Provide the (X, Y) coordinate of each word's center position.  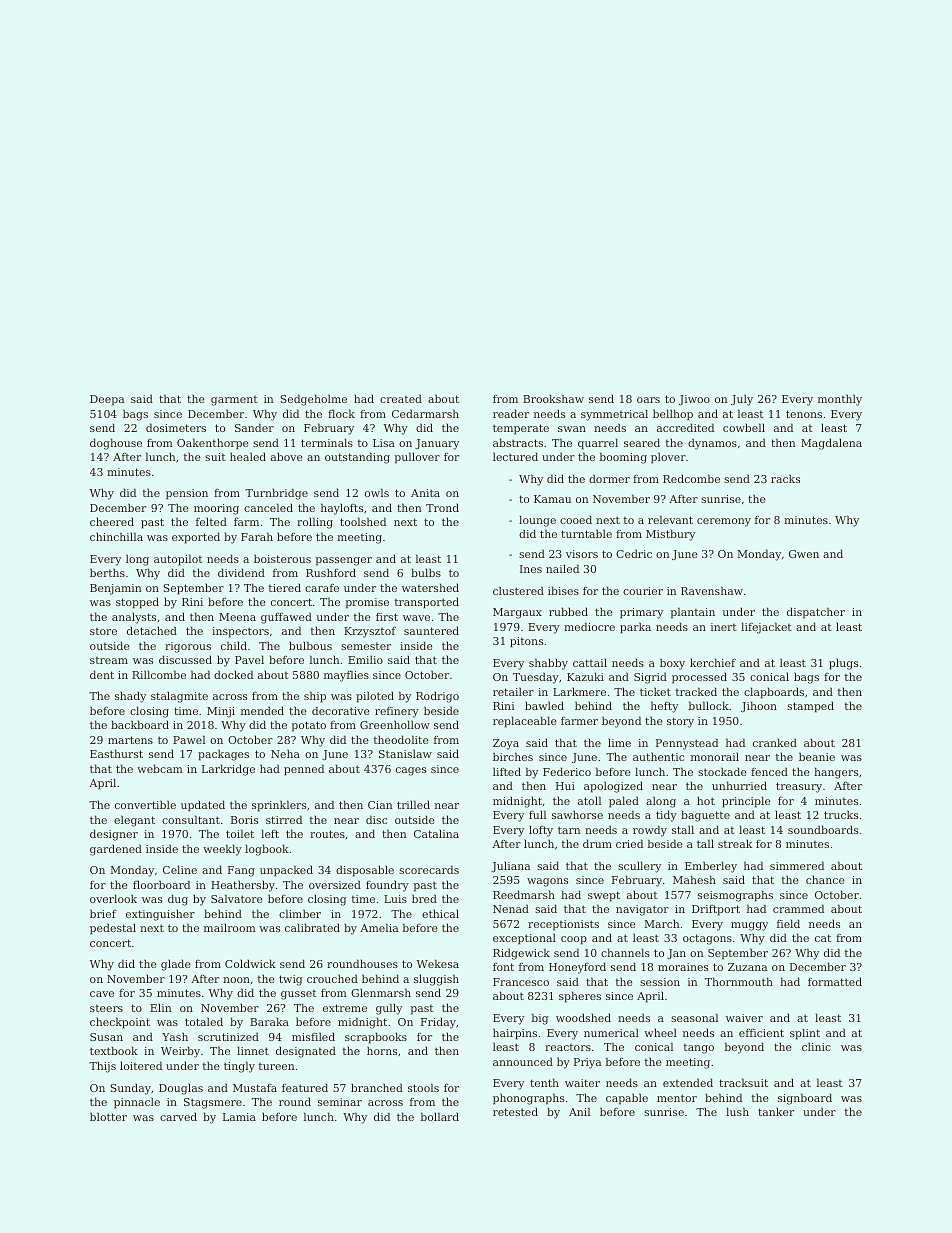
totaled (204, 1021)
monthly (840, 400)
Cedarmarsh (425, 413)
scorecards (429, 869)
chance (825, 879)
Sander (254, 427)
